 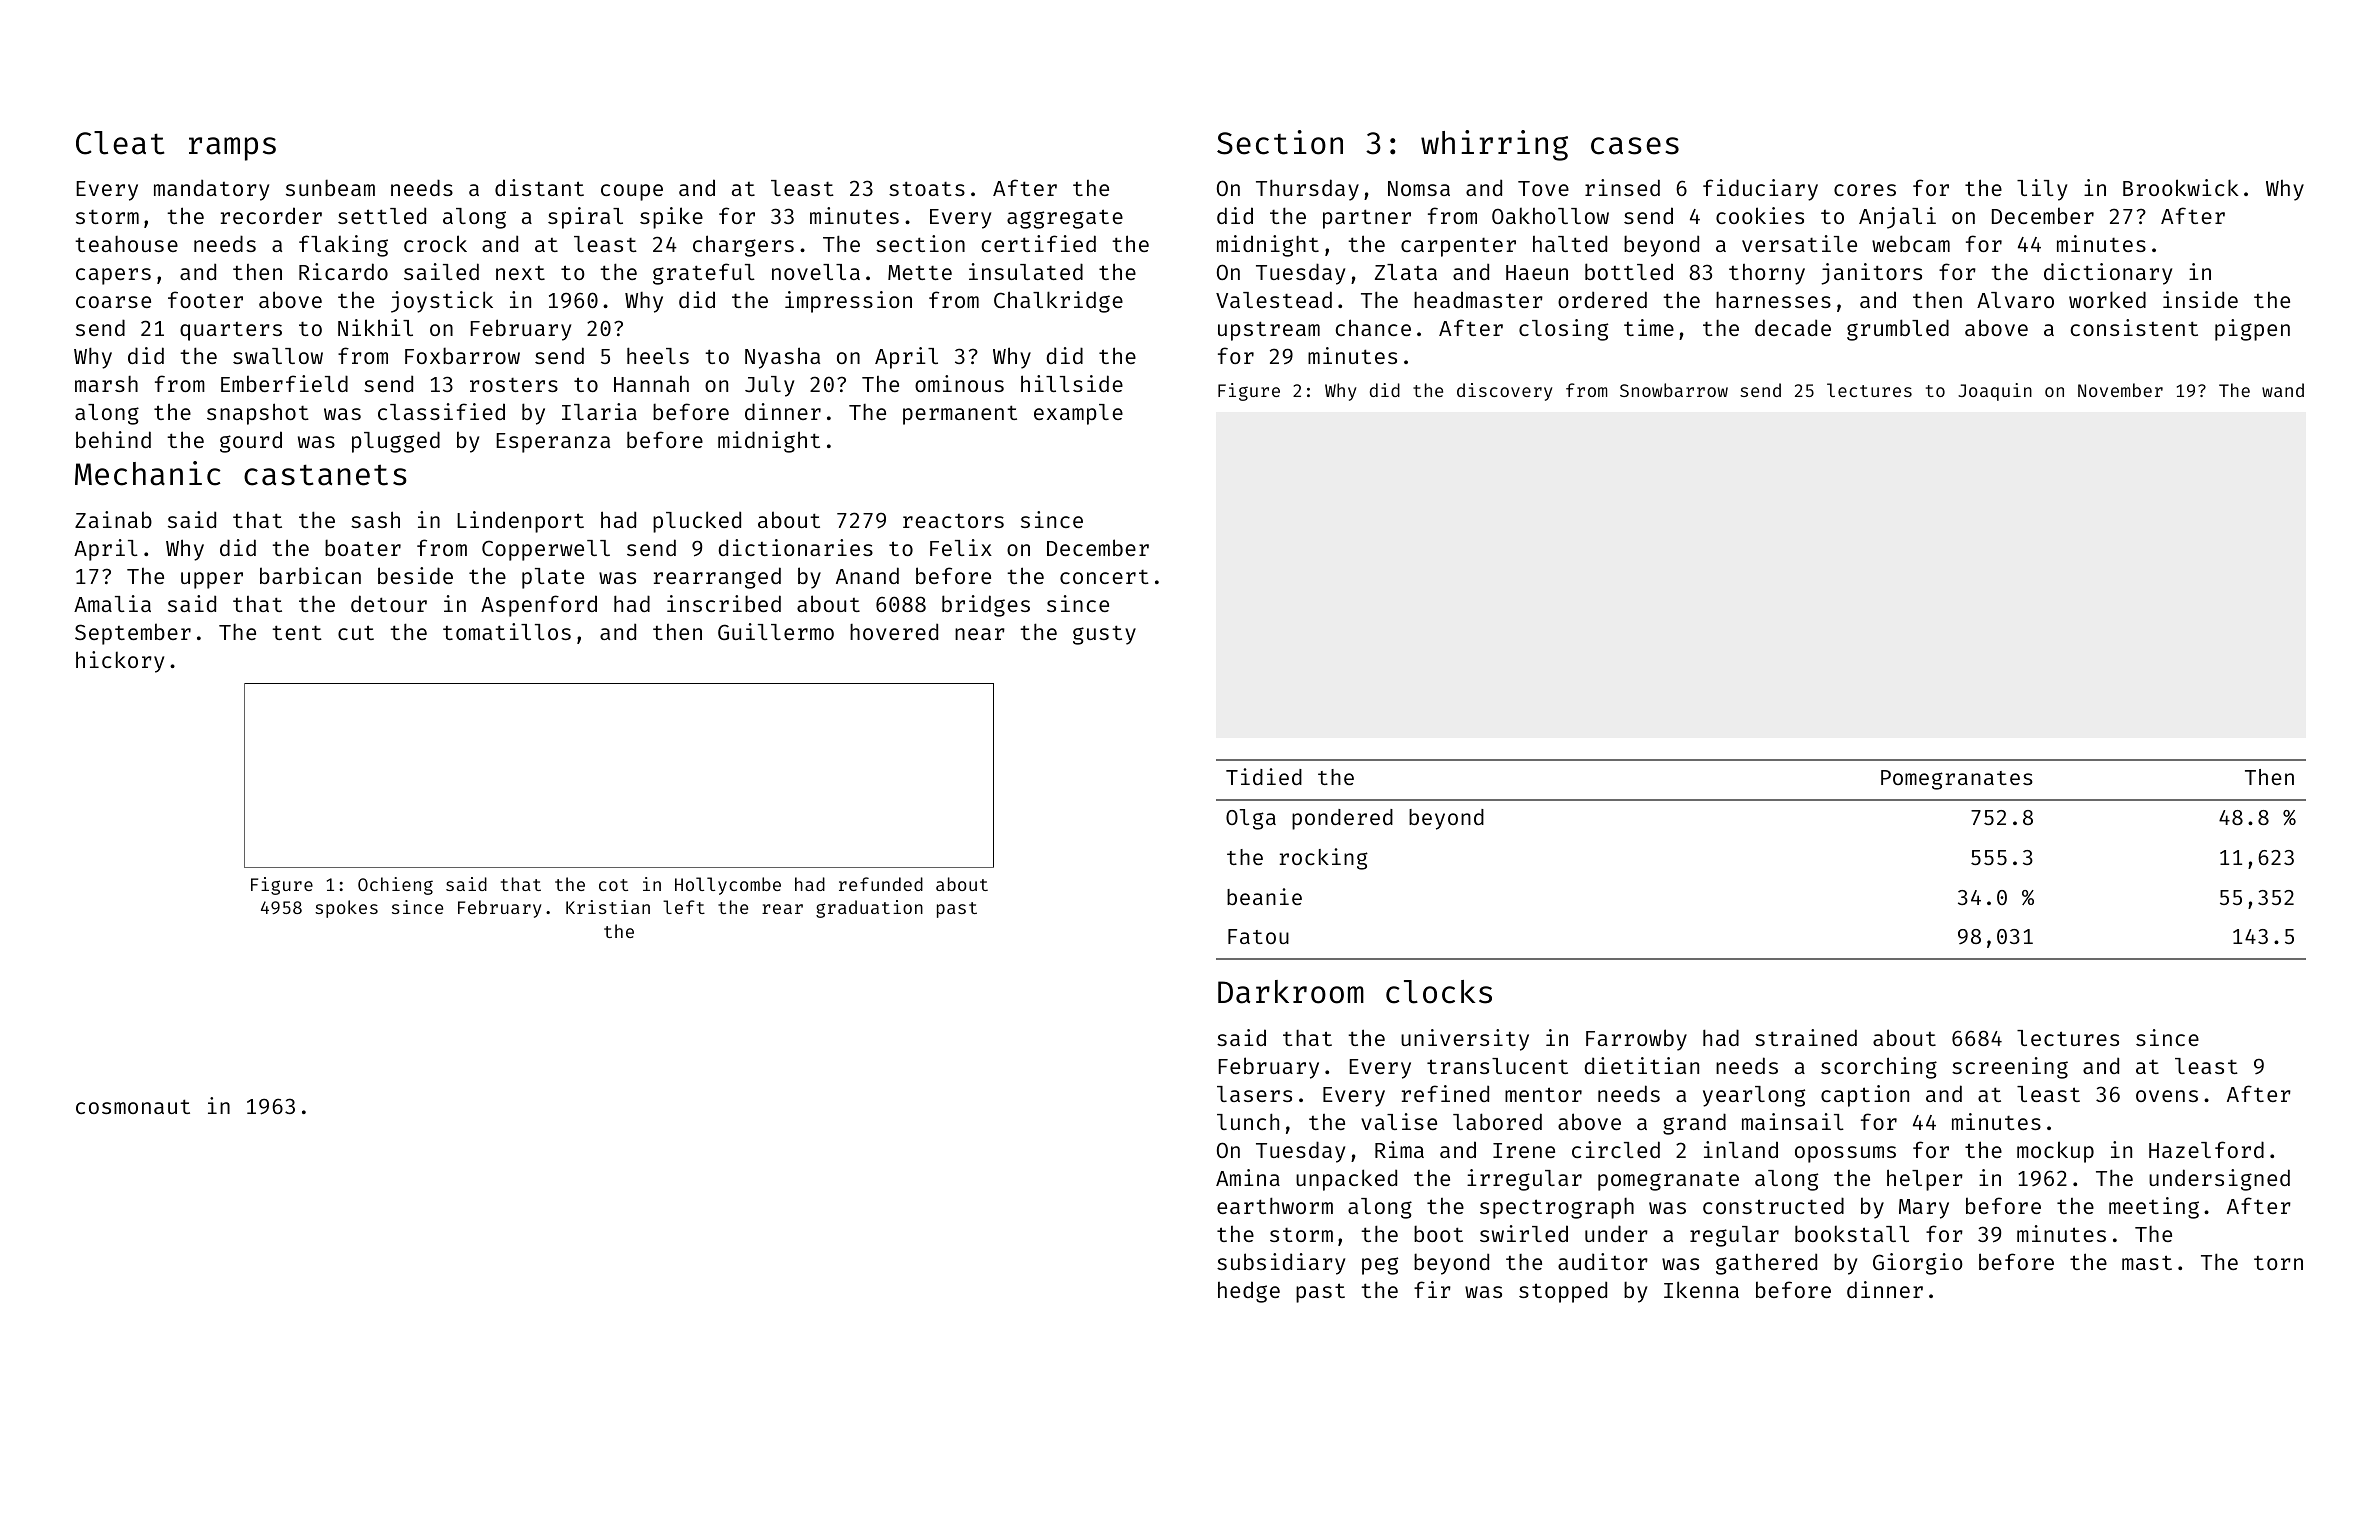 I want to click on gusty, so click(x=1104, y=635).
